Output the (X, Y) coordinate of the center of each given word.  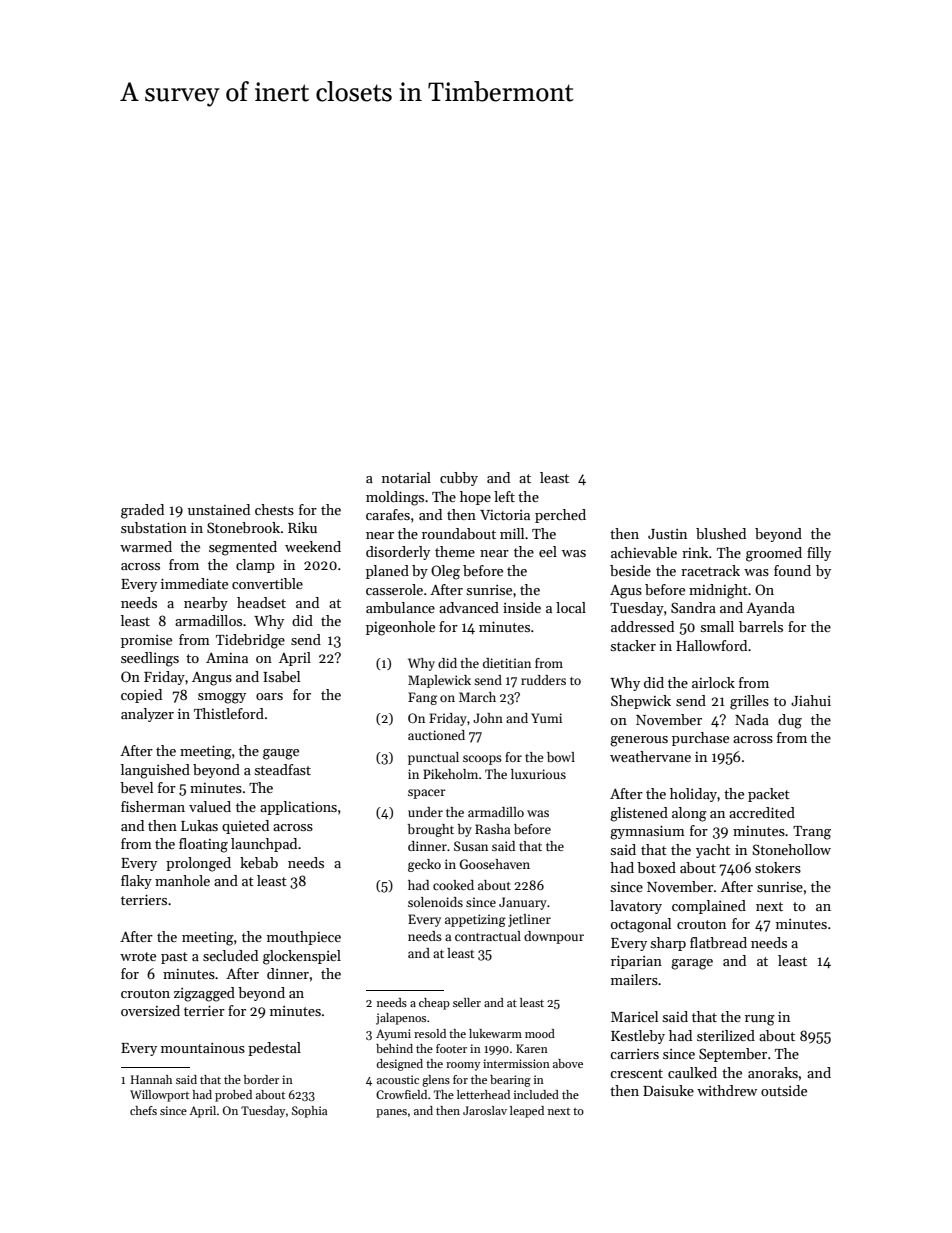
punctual (433, 758)
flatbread (718, 942)
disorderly (398, 553)
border (261, 1079)
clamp (255, 566)
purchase (700, 739)
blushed (721, 533)
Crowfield (401, 1094)
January (523, 903)
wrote (138, 956)
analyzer (147, 715)
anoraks (773, 1072)
